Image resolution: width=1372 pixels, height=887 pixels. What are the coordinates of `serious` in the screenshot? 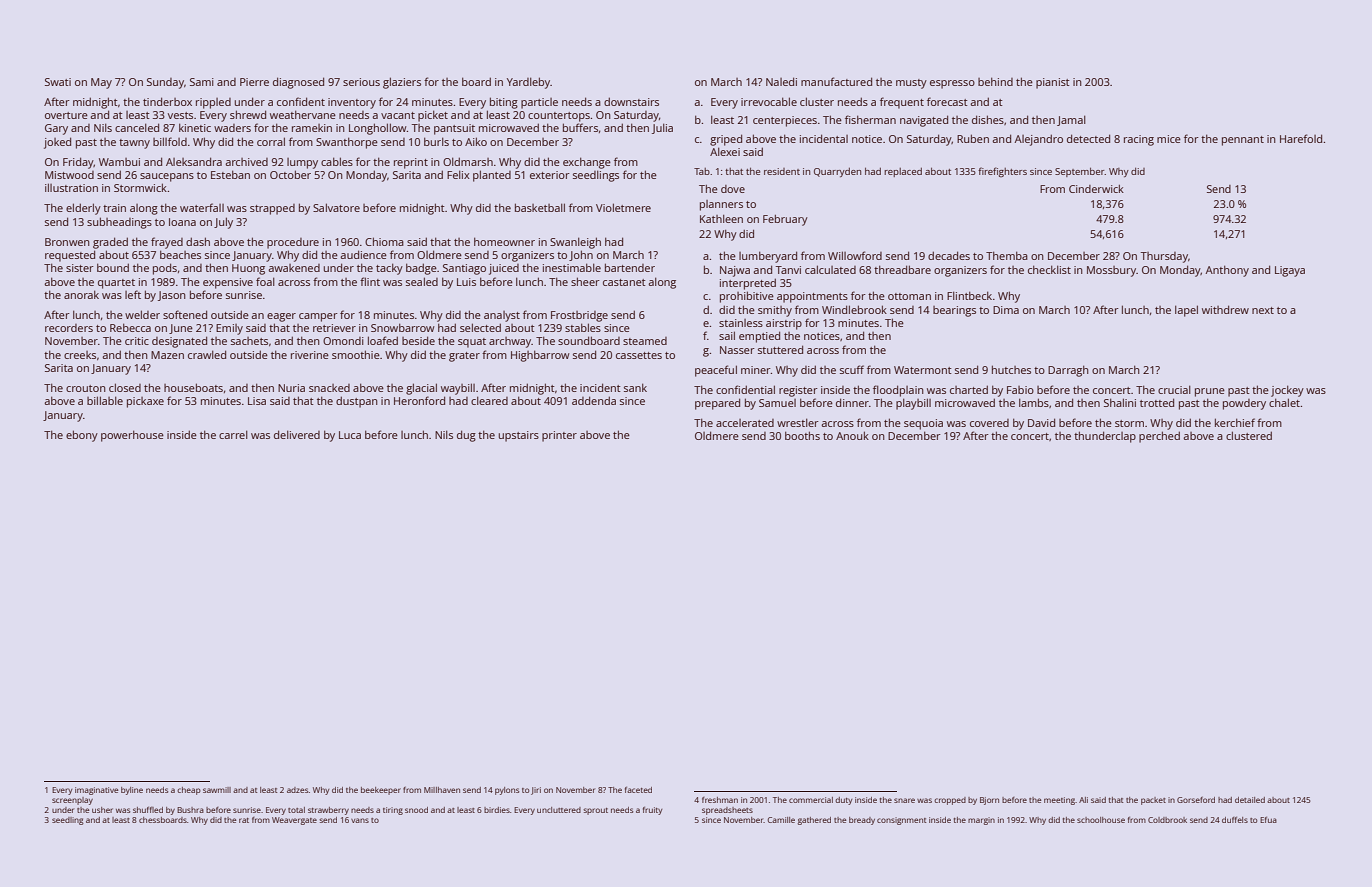 It's located at (361, 82).
